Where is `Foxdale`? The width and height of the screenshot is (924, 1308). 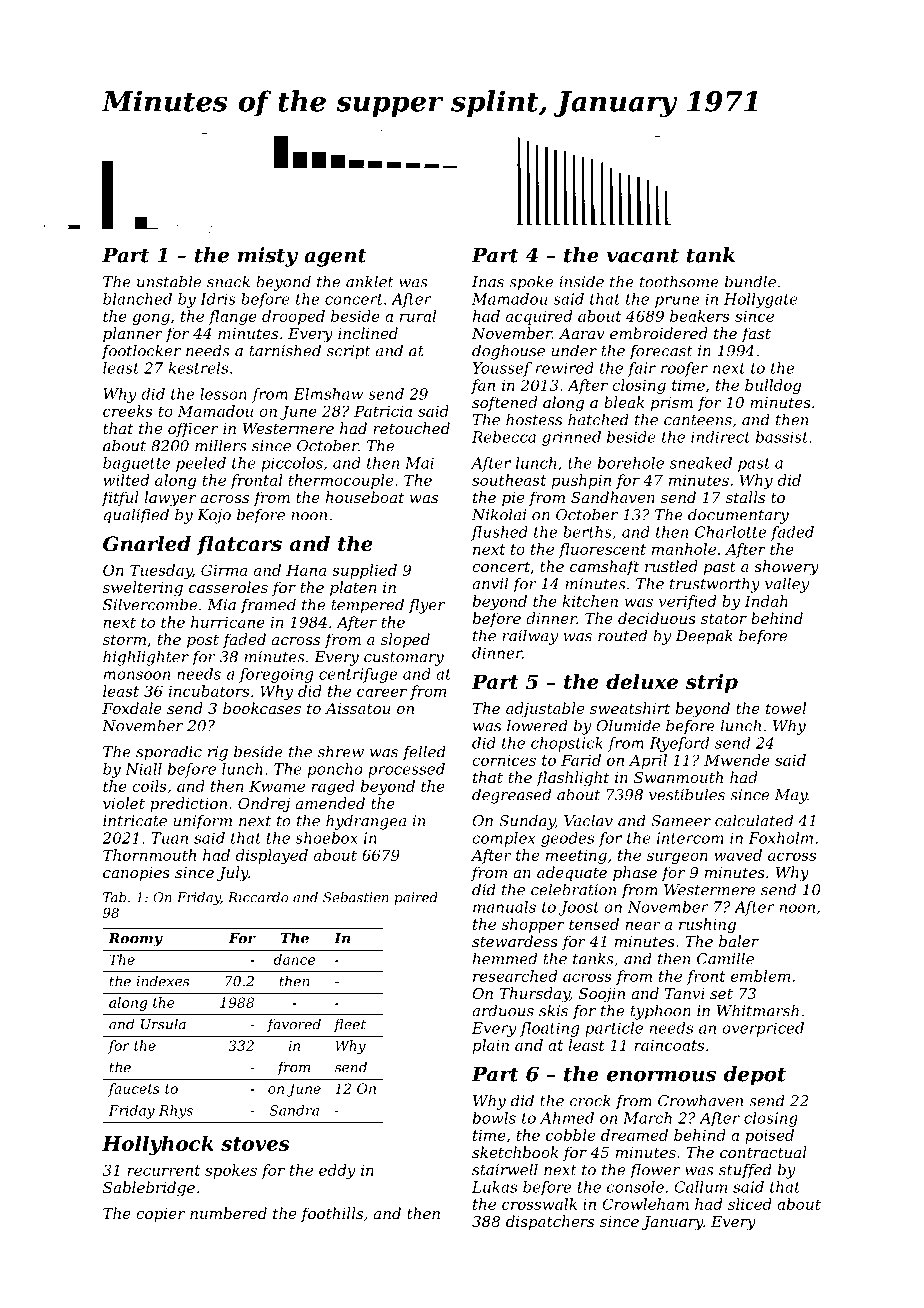 Foxdale is located at coordinates (132, 708).
